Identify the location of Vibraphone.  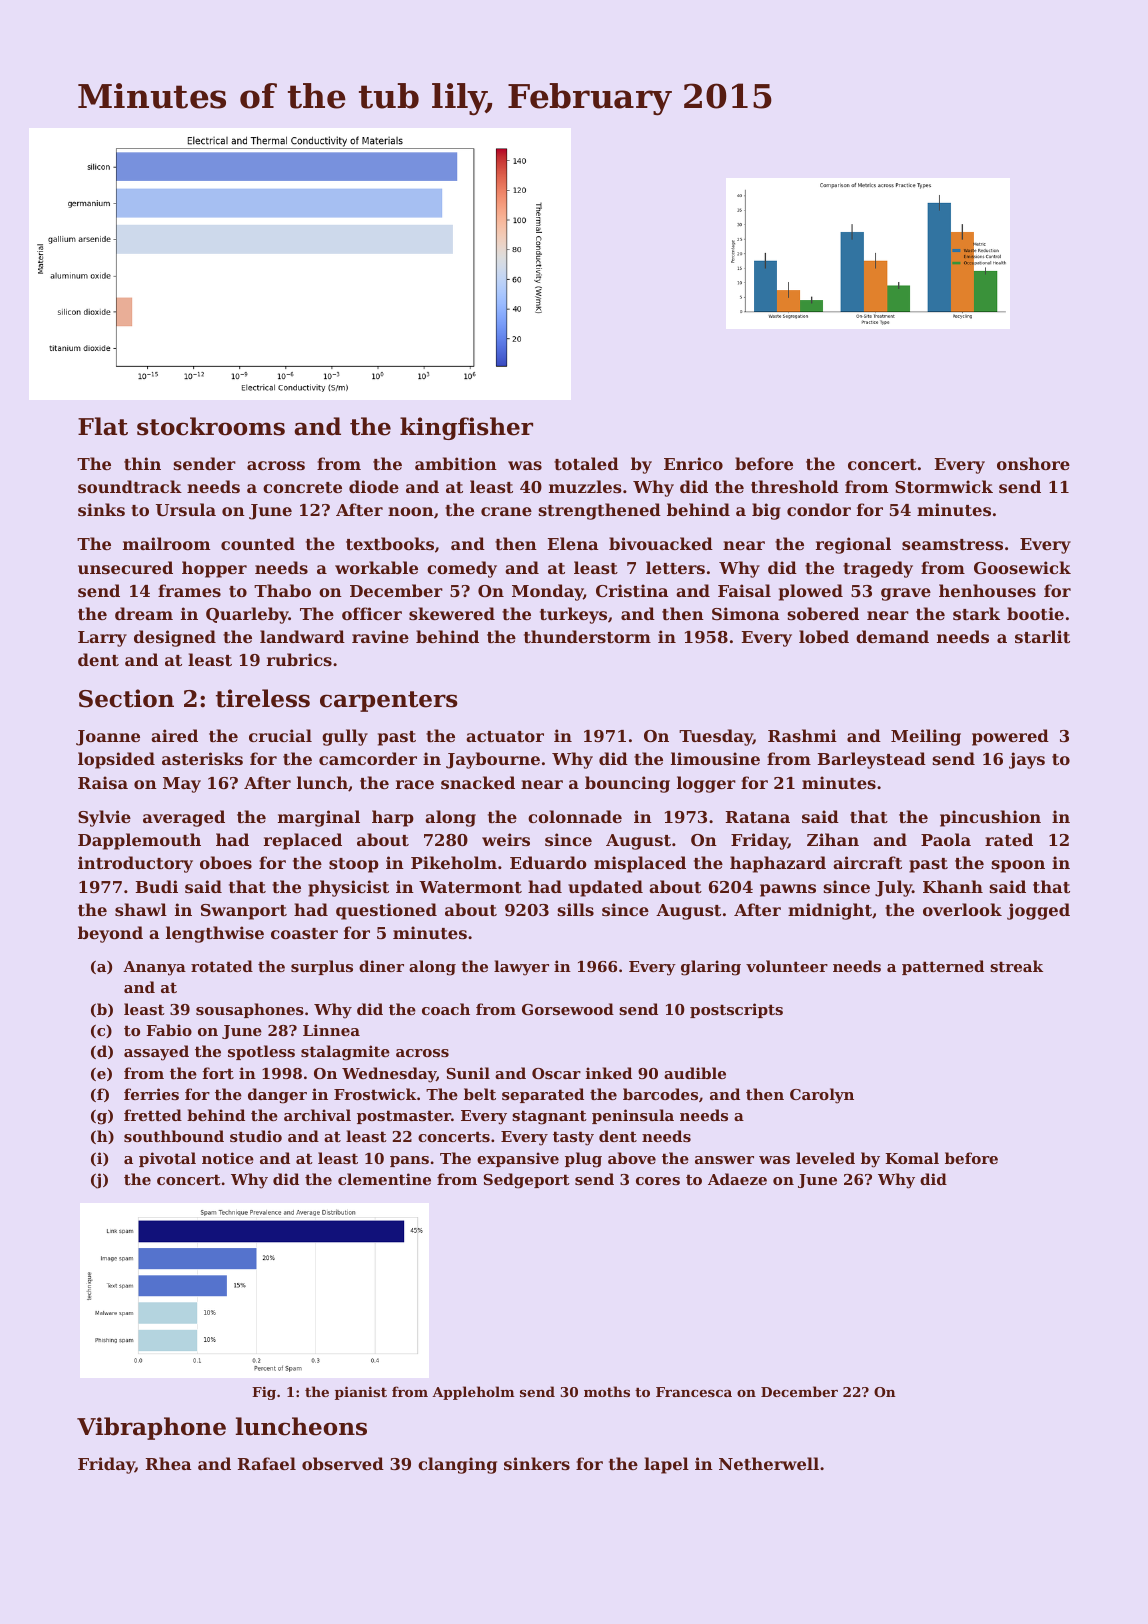
(151, 1428).
